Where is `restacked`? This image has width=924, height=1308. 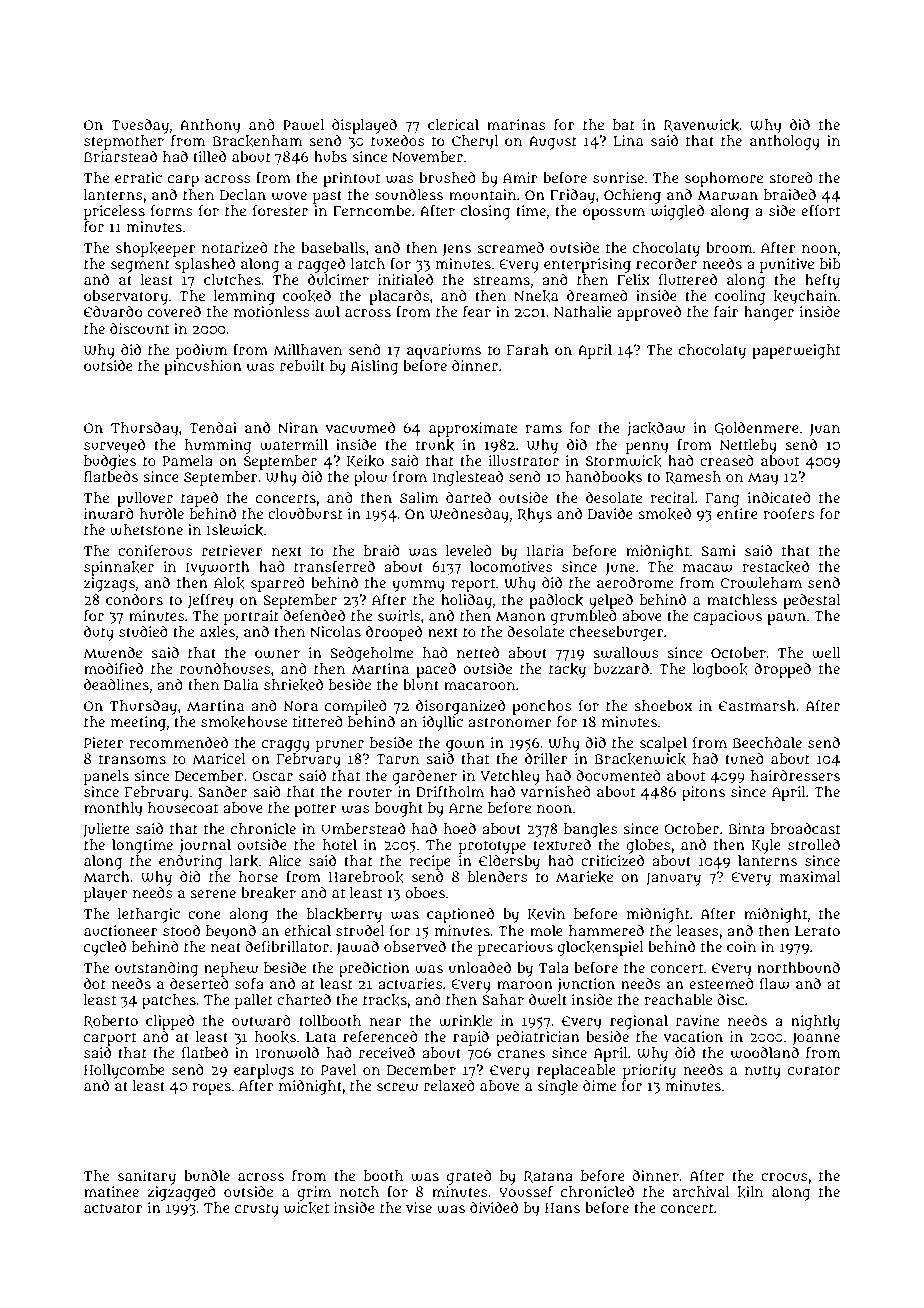
restacked is located at coordinates (775, 567).
